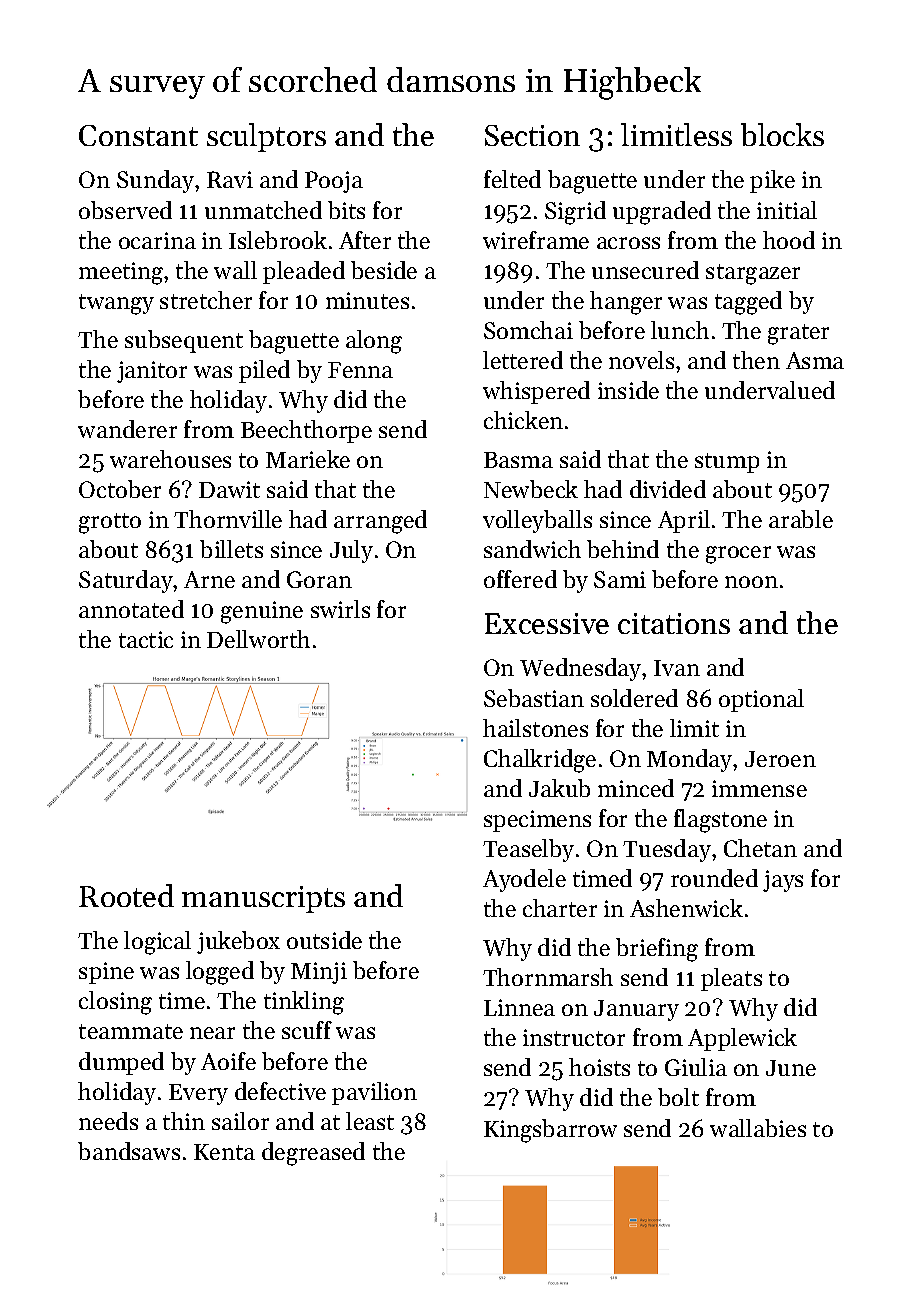  I want to click on piled, so click(264, 371).
